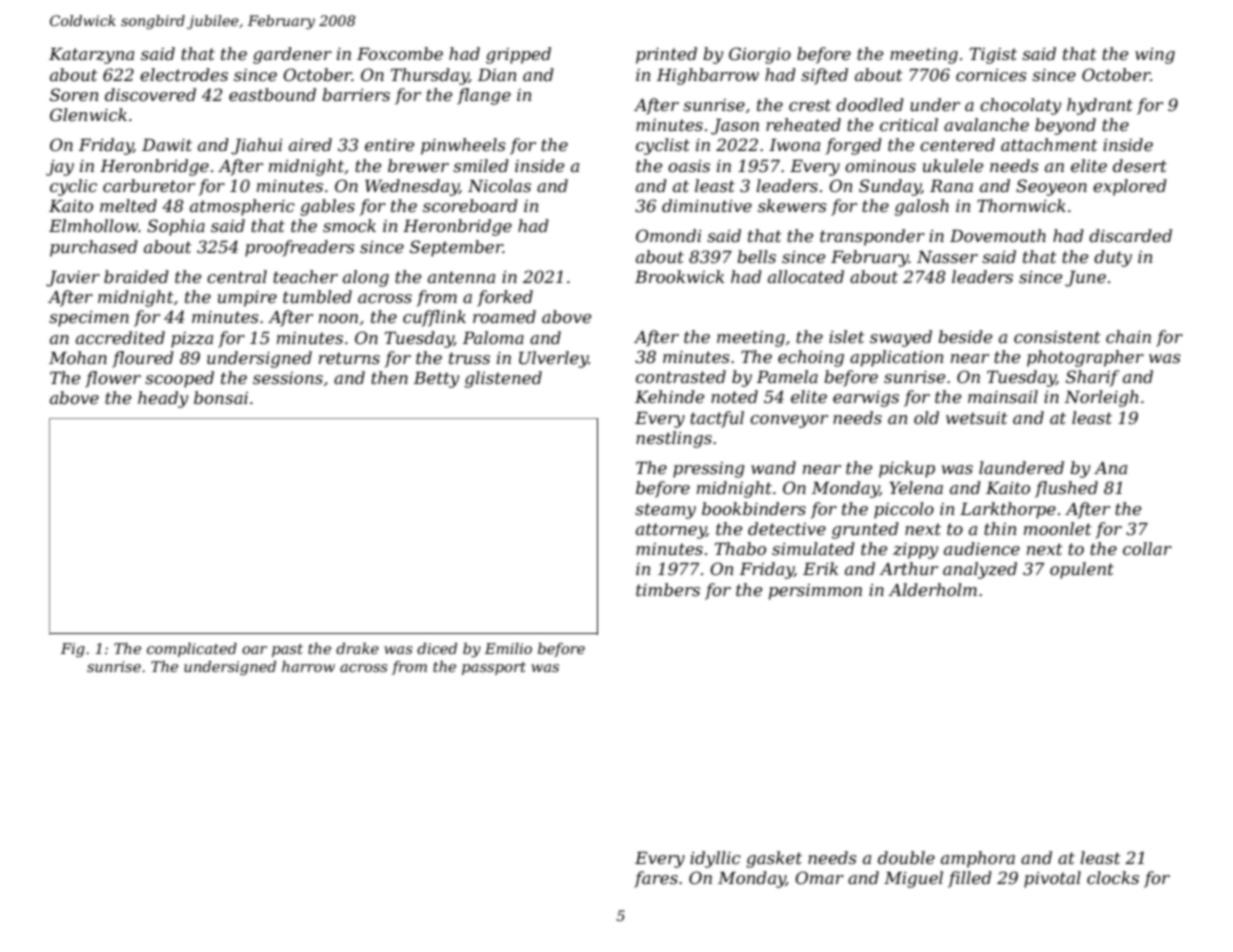 The image size is (1233, 952). I want to click on Javier, so click(73, 279).
